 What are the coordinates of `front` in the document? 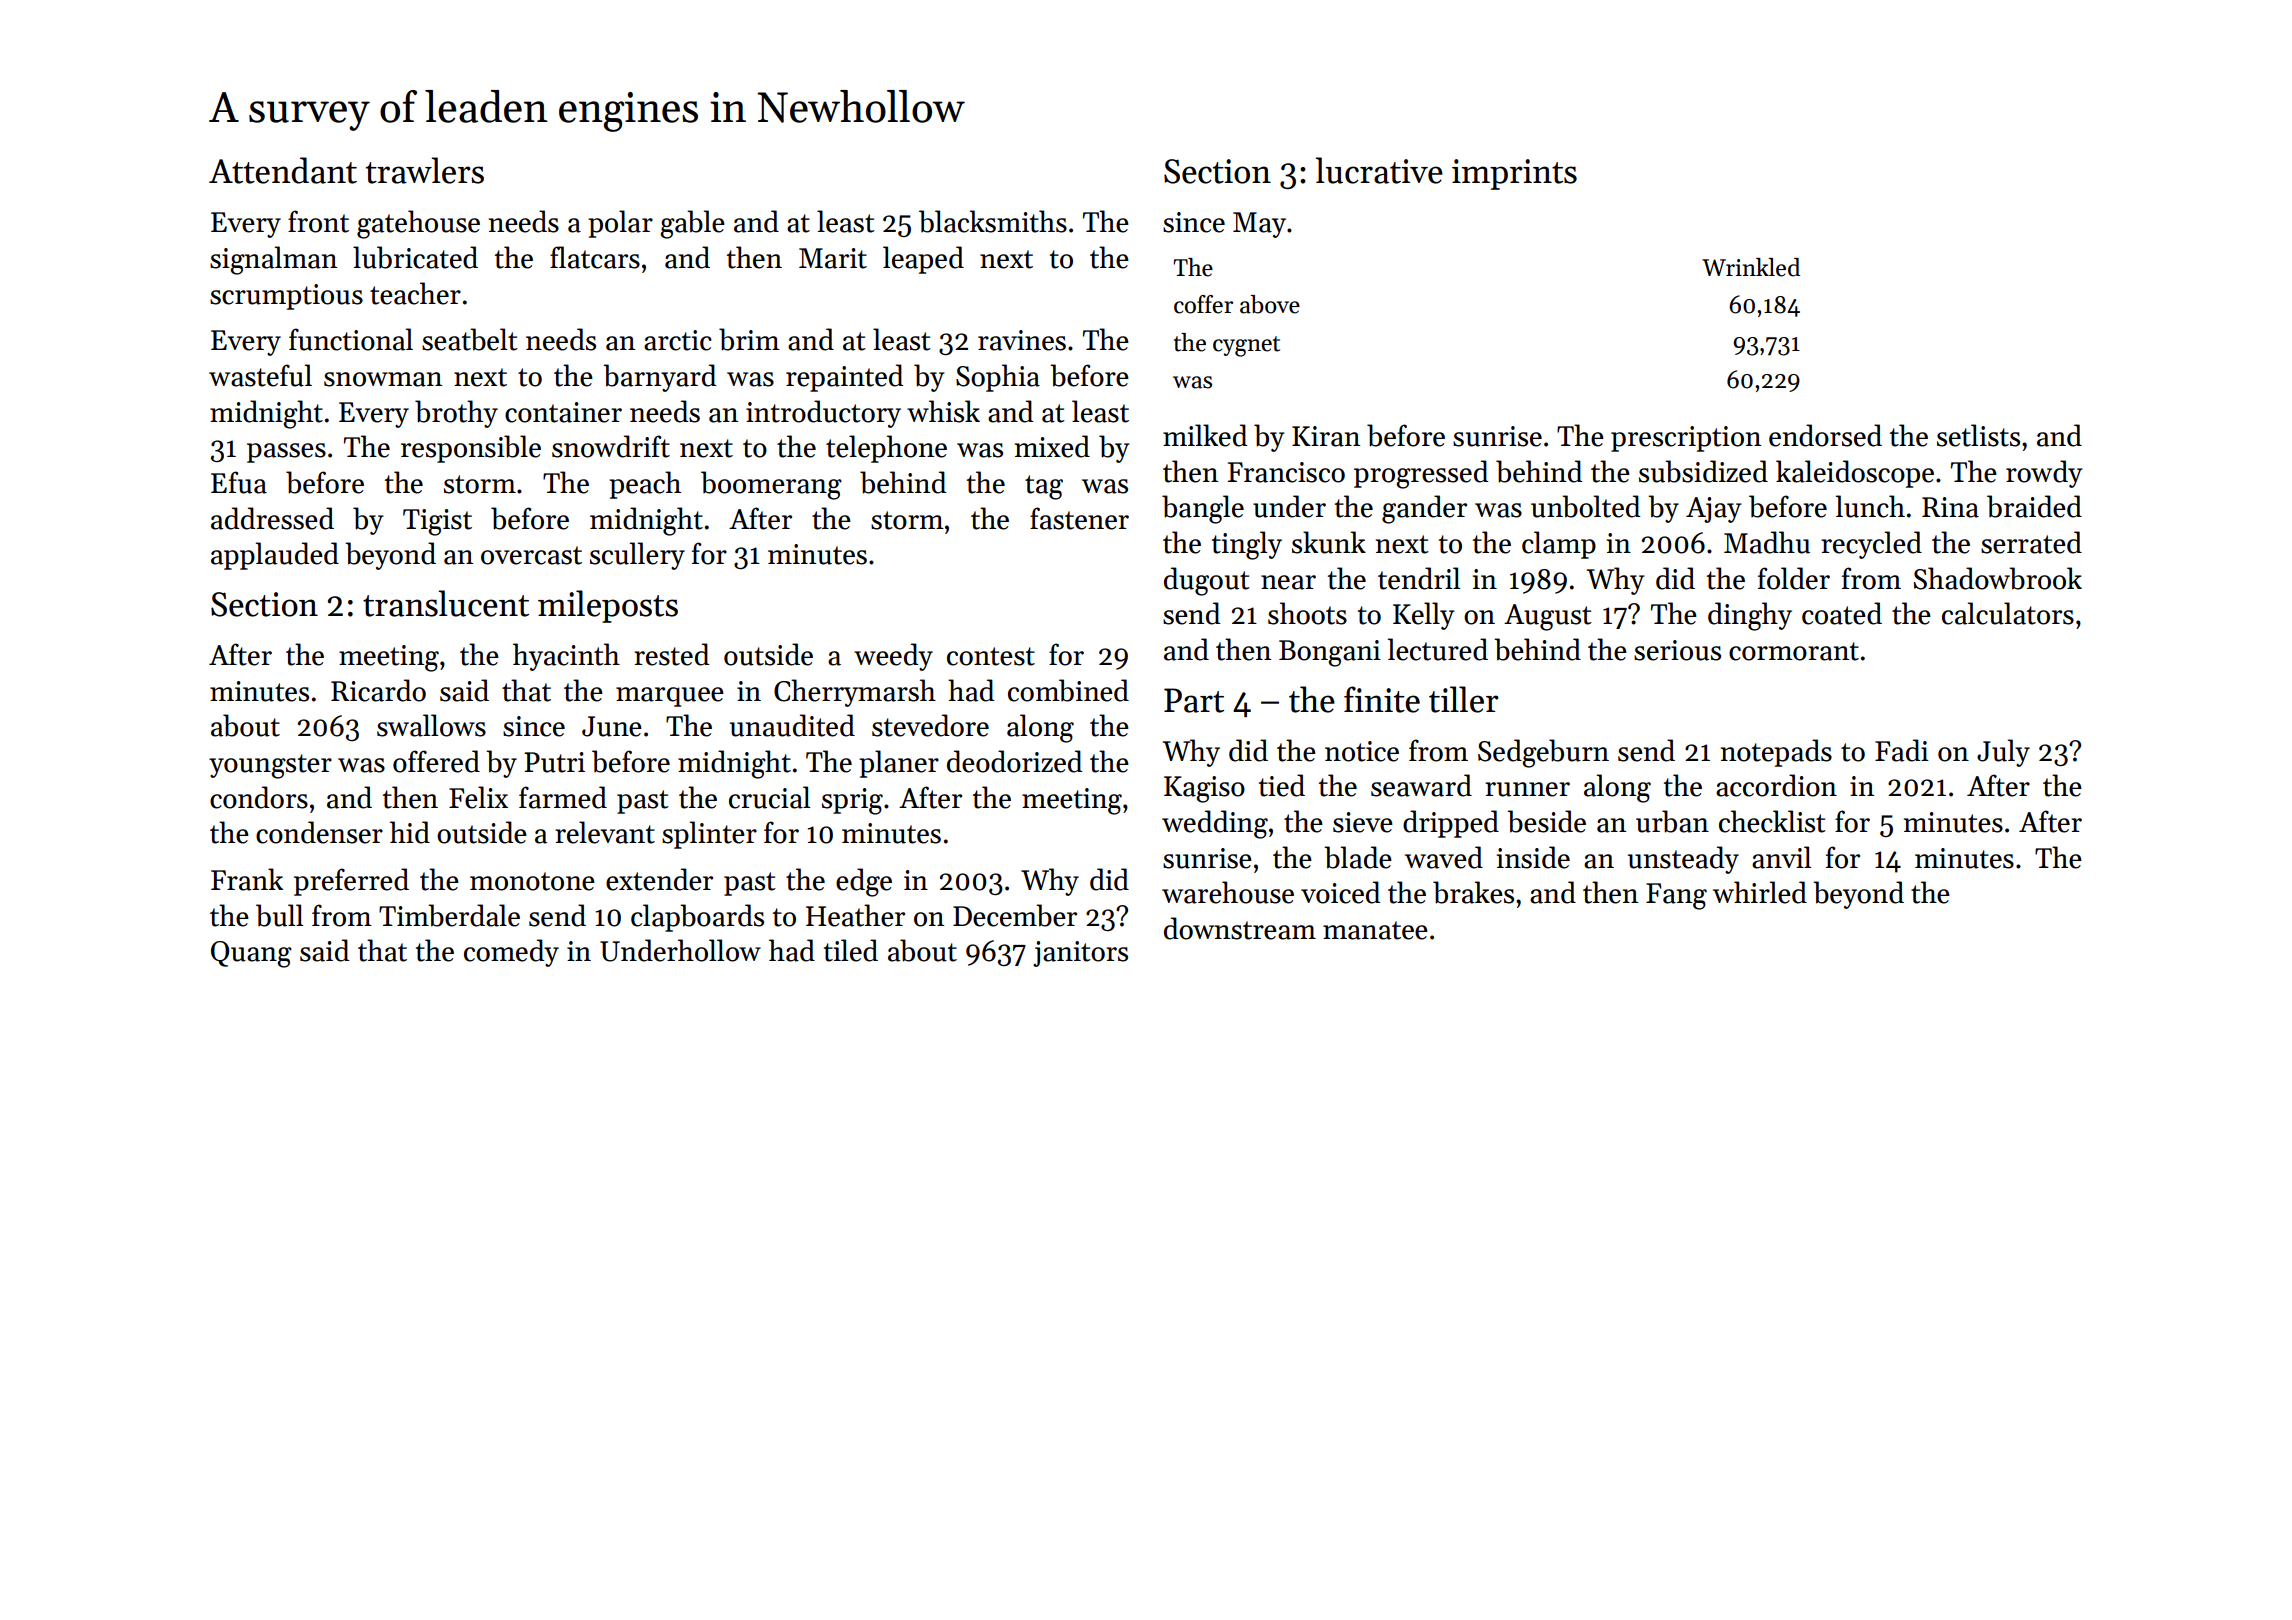 It's located at (318, 221).
